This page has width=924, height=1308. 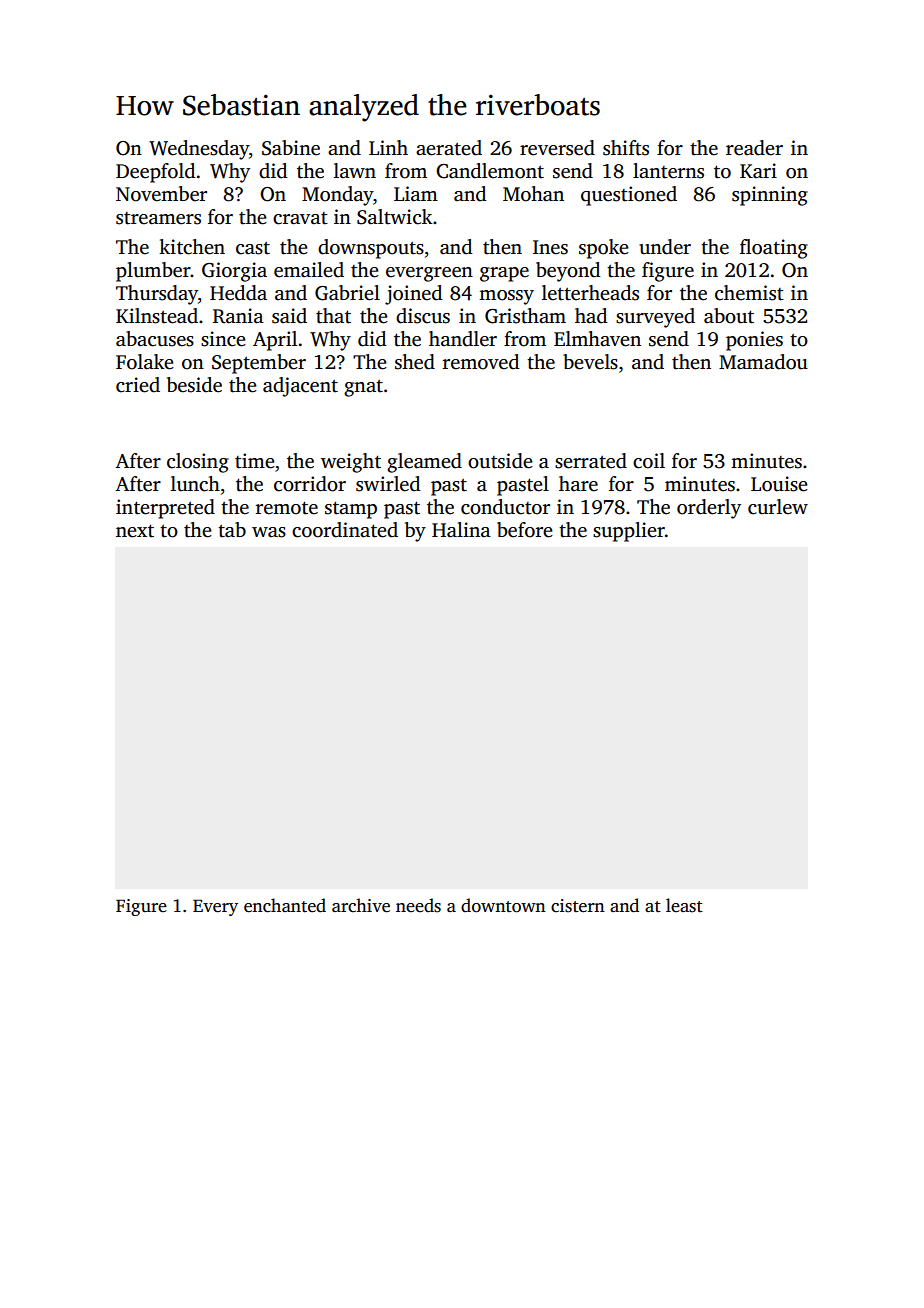 I want to click on floating, so click(x=774, y=249).
